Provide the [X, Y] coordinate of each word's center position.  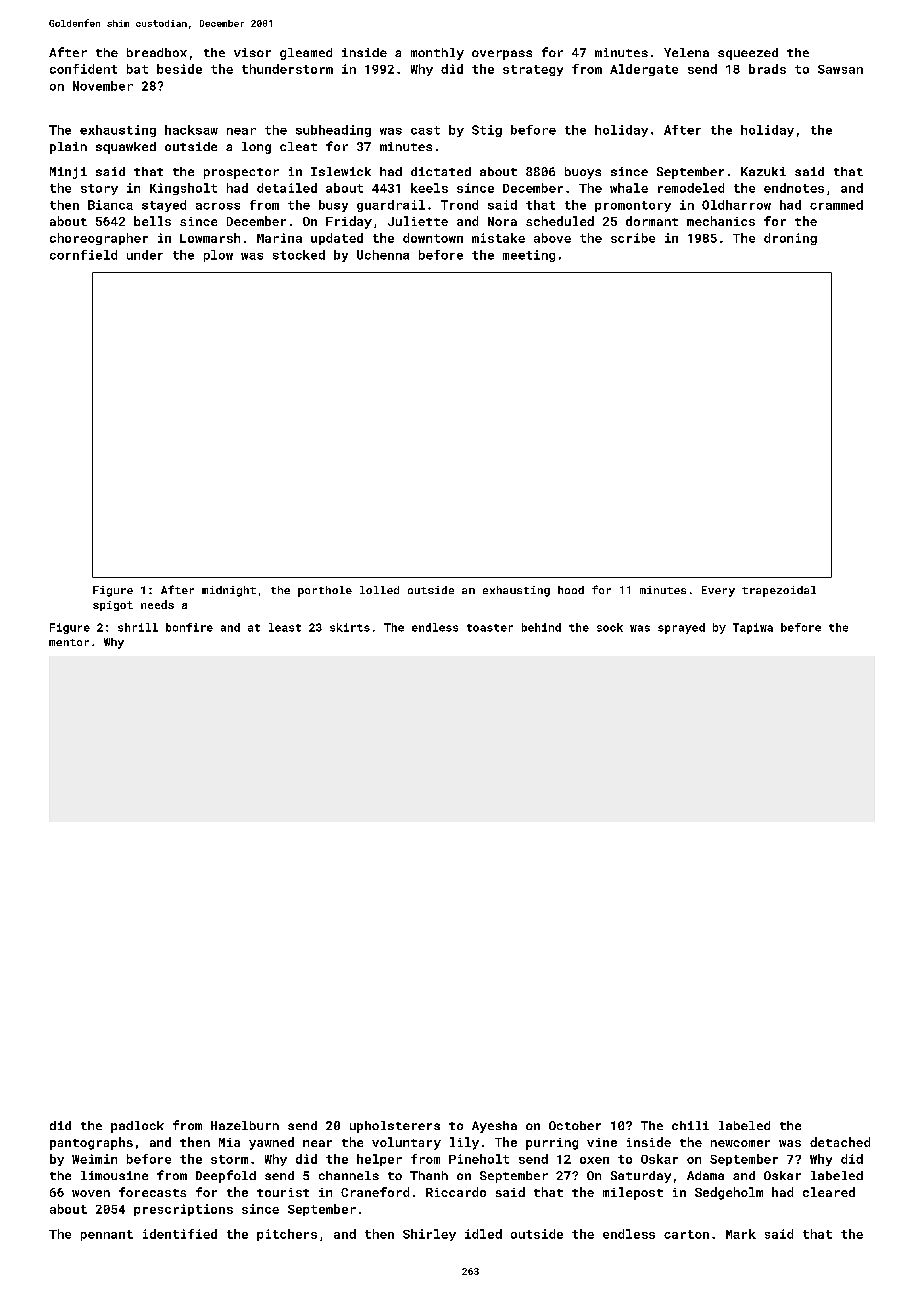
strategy [533, 70]
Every [718, 591]
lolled [379, 590]
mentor [69, 642]
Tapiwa [753, 628]
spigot [113, 606]
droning [790, 239]
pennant [107, 1235]
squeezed [748, 54]
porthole [325, 591]
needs [157, 604]
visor [252, 52]
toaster [490, 628]
